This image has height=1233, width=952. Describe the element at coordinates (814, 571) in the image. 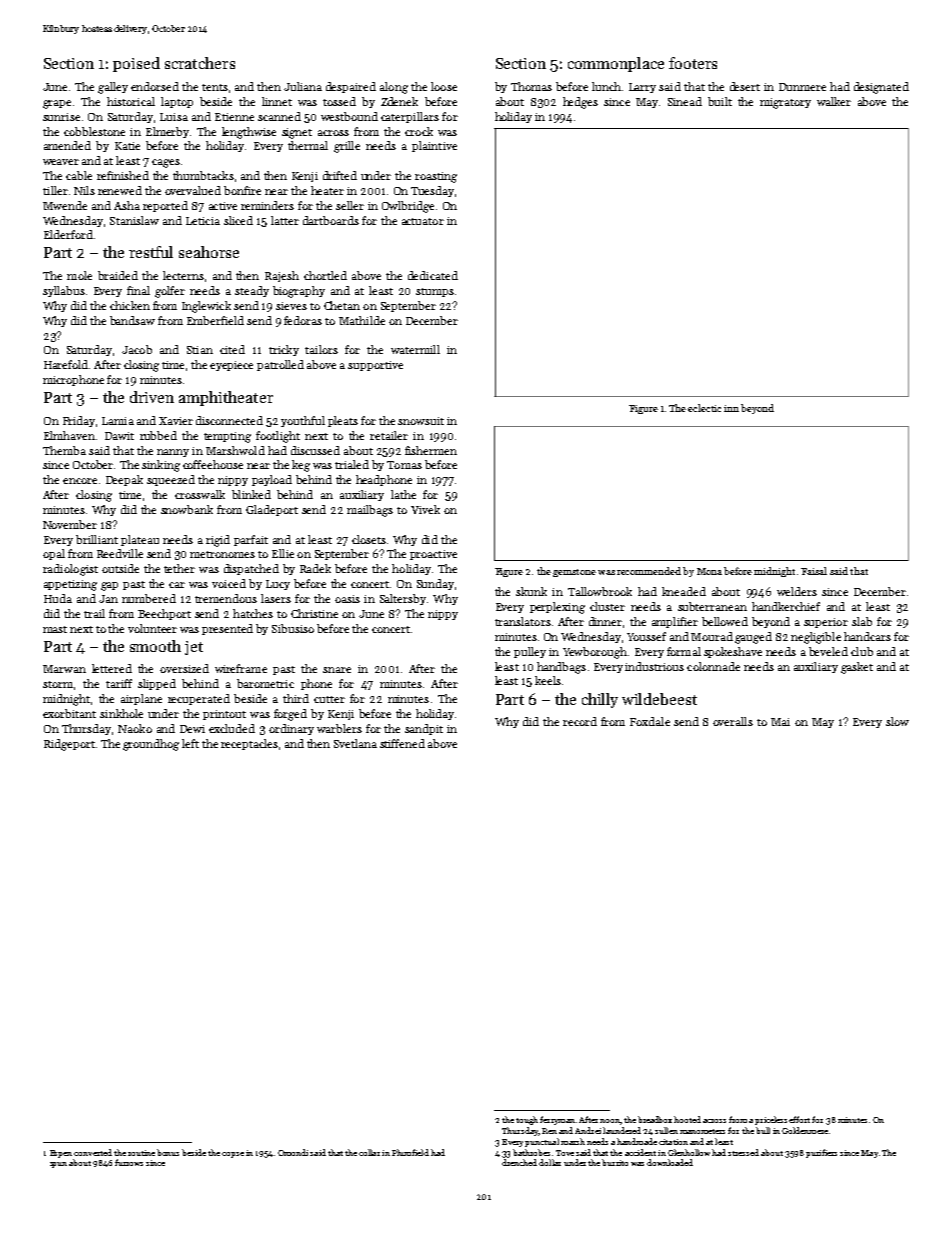

I see `Faisal` at that location.
